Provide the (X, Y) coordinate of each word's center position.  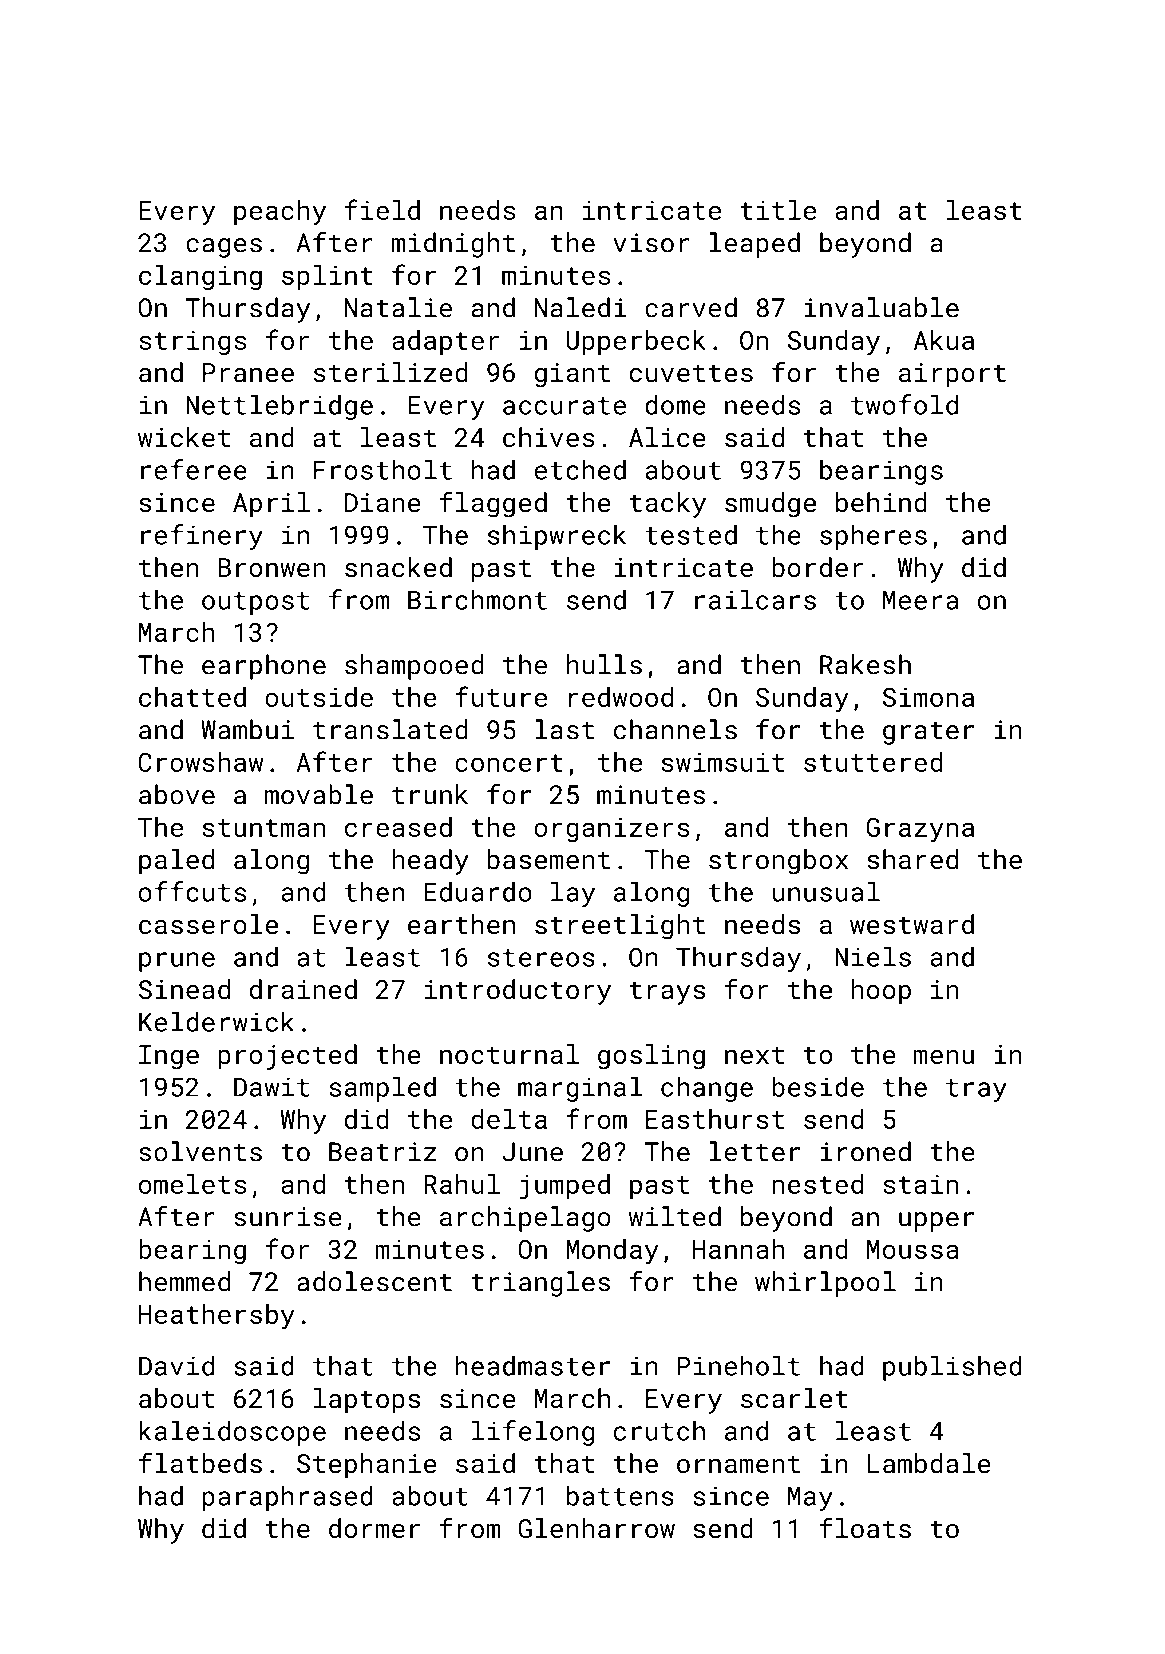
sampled (382, 1089)
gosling (651, 1057)
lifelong (533, 1433)
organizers (612, 830)
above (177, 794)
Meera (920, 600)
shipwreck (557, 537)
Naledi (581, 307)
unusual (826, 891)
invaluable (881, 307)
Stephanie (367, 1466)
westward (912, 924)
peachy (280, 213)
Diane (383, 502)
